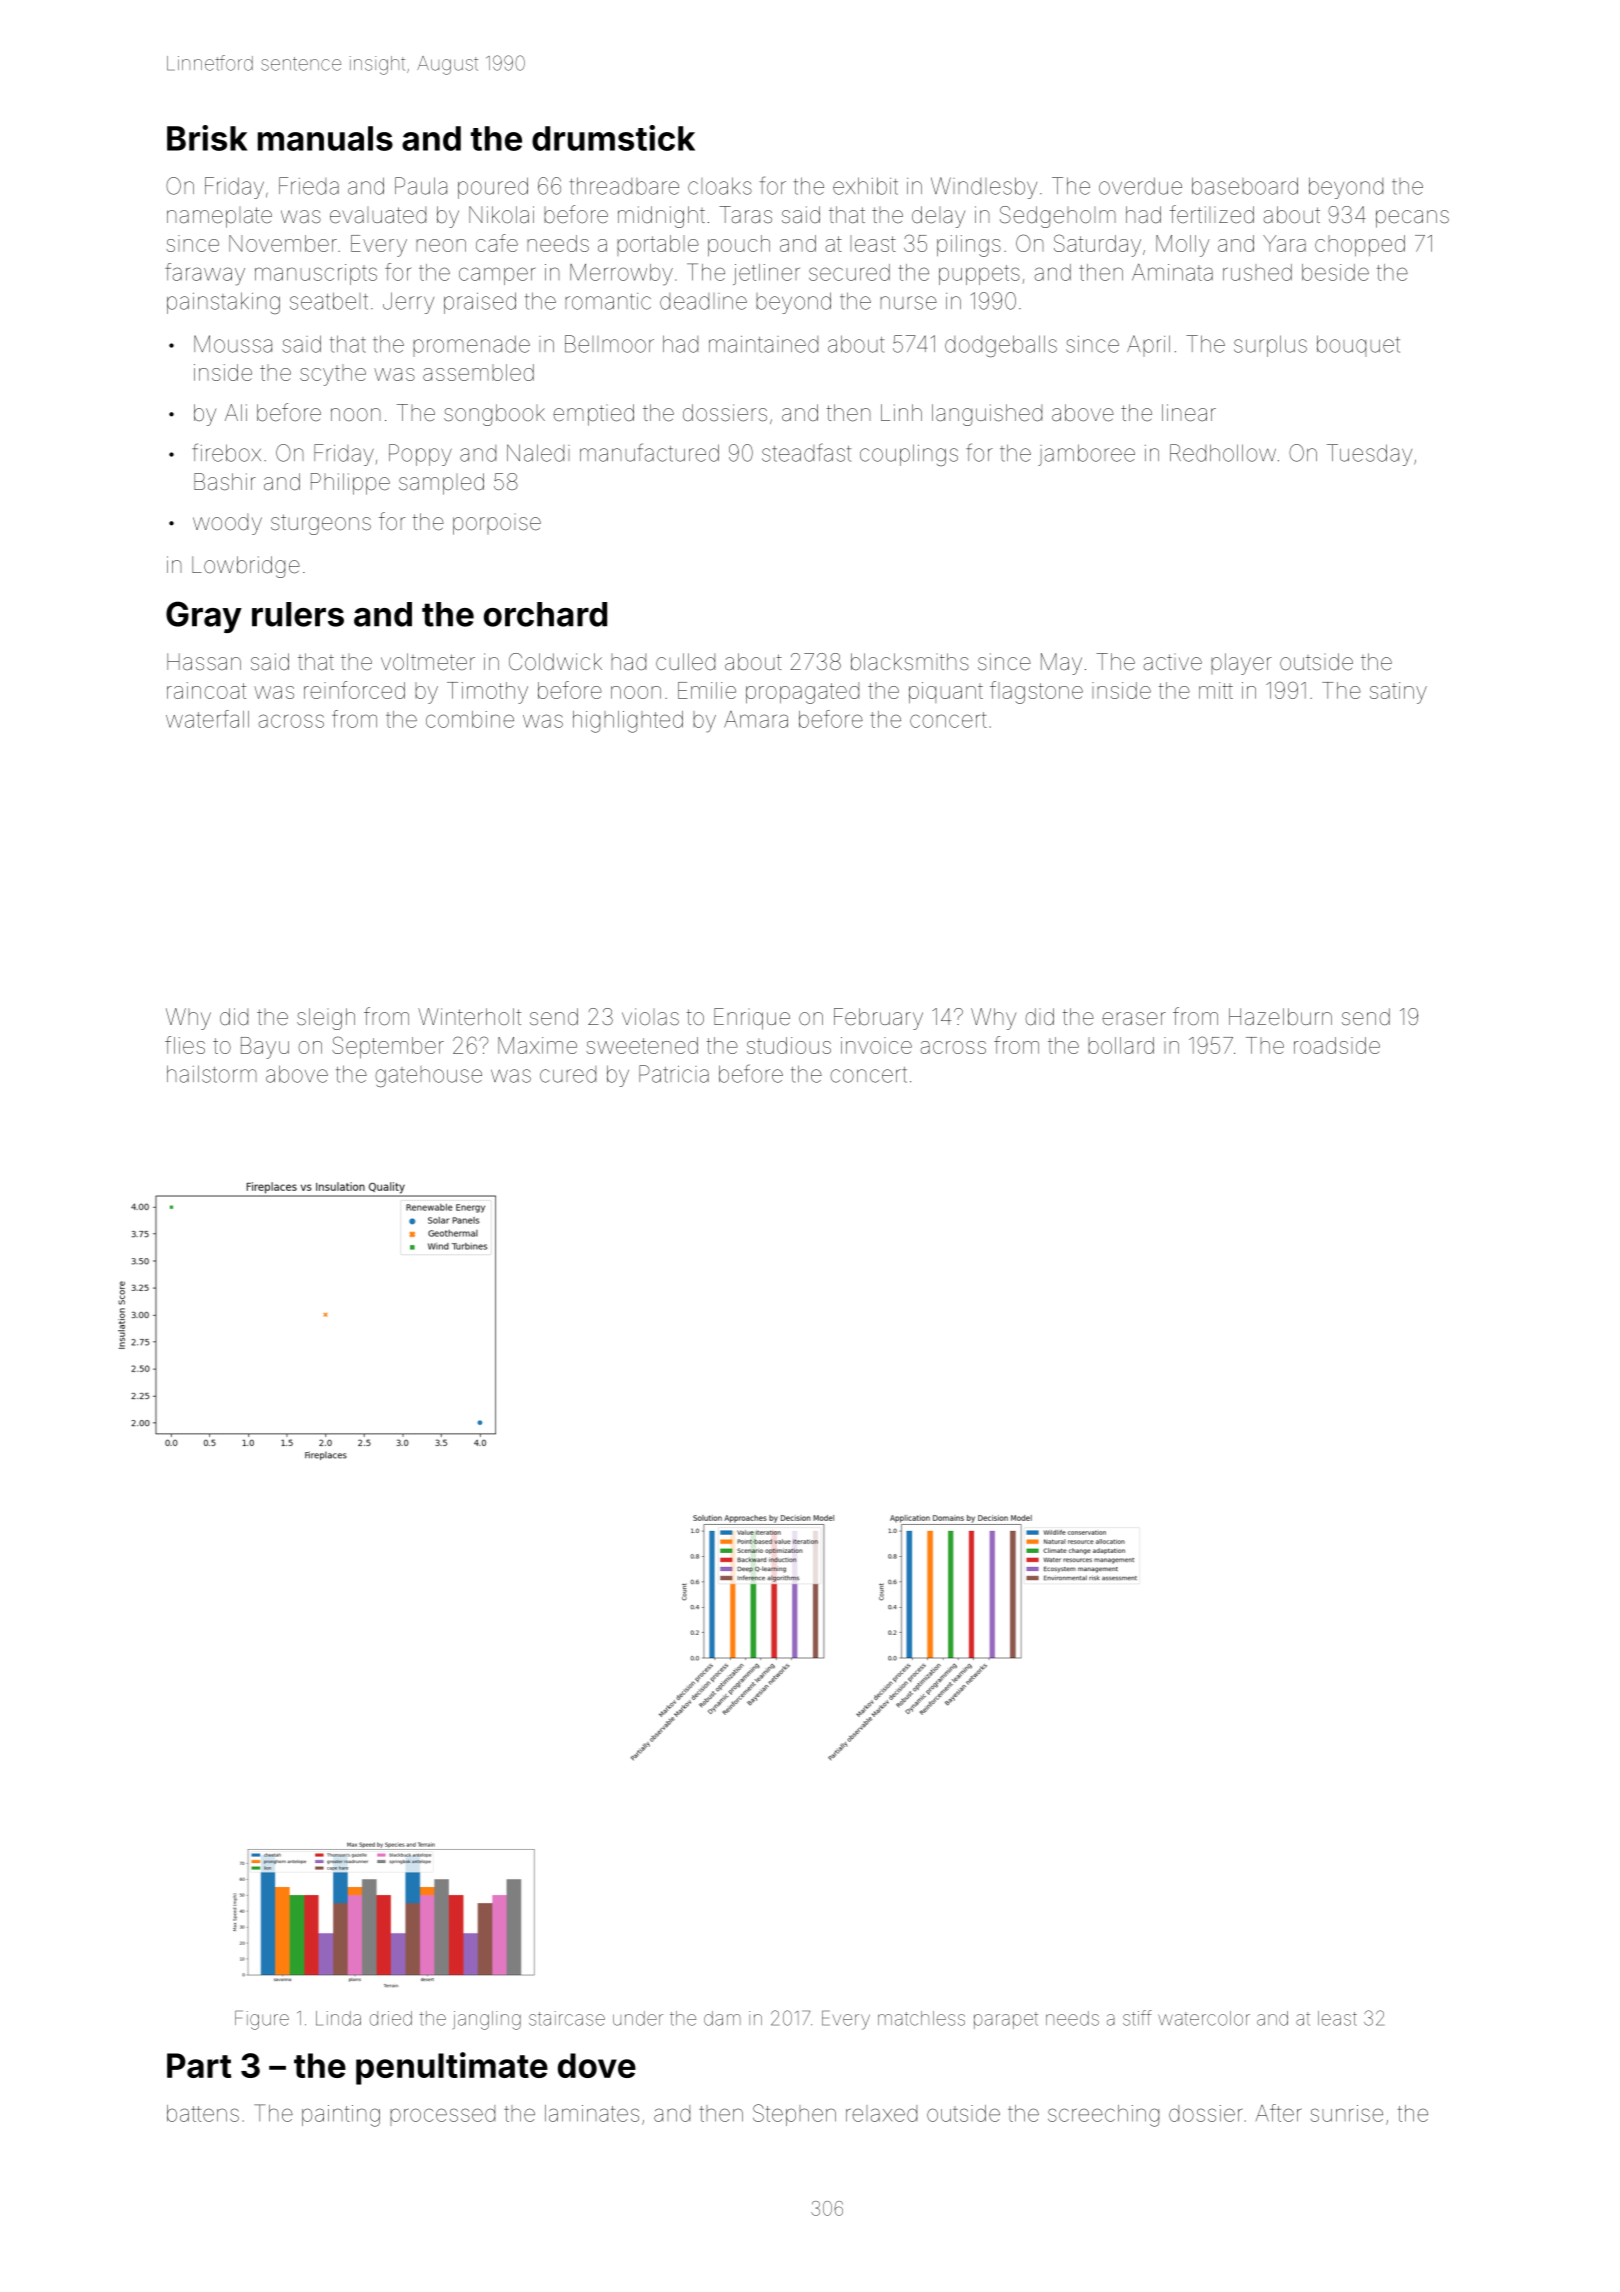  Describe the element at coordinates (650, 1017) in the screenshot. I see `violas` at that location.
